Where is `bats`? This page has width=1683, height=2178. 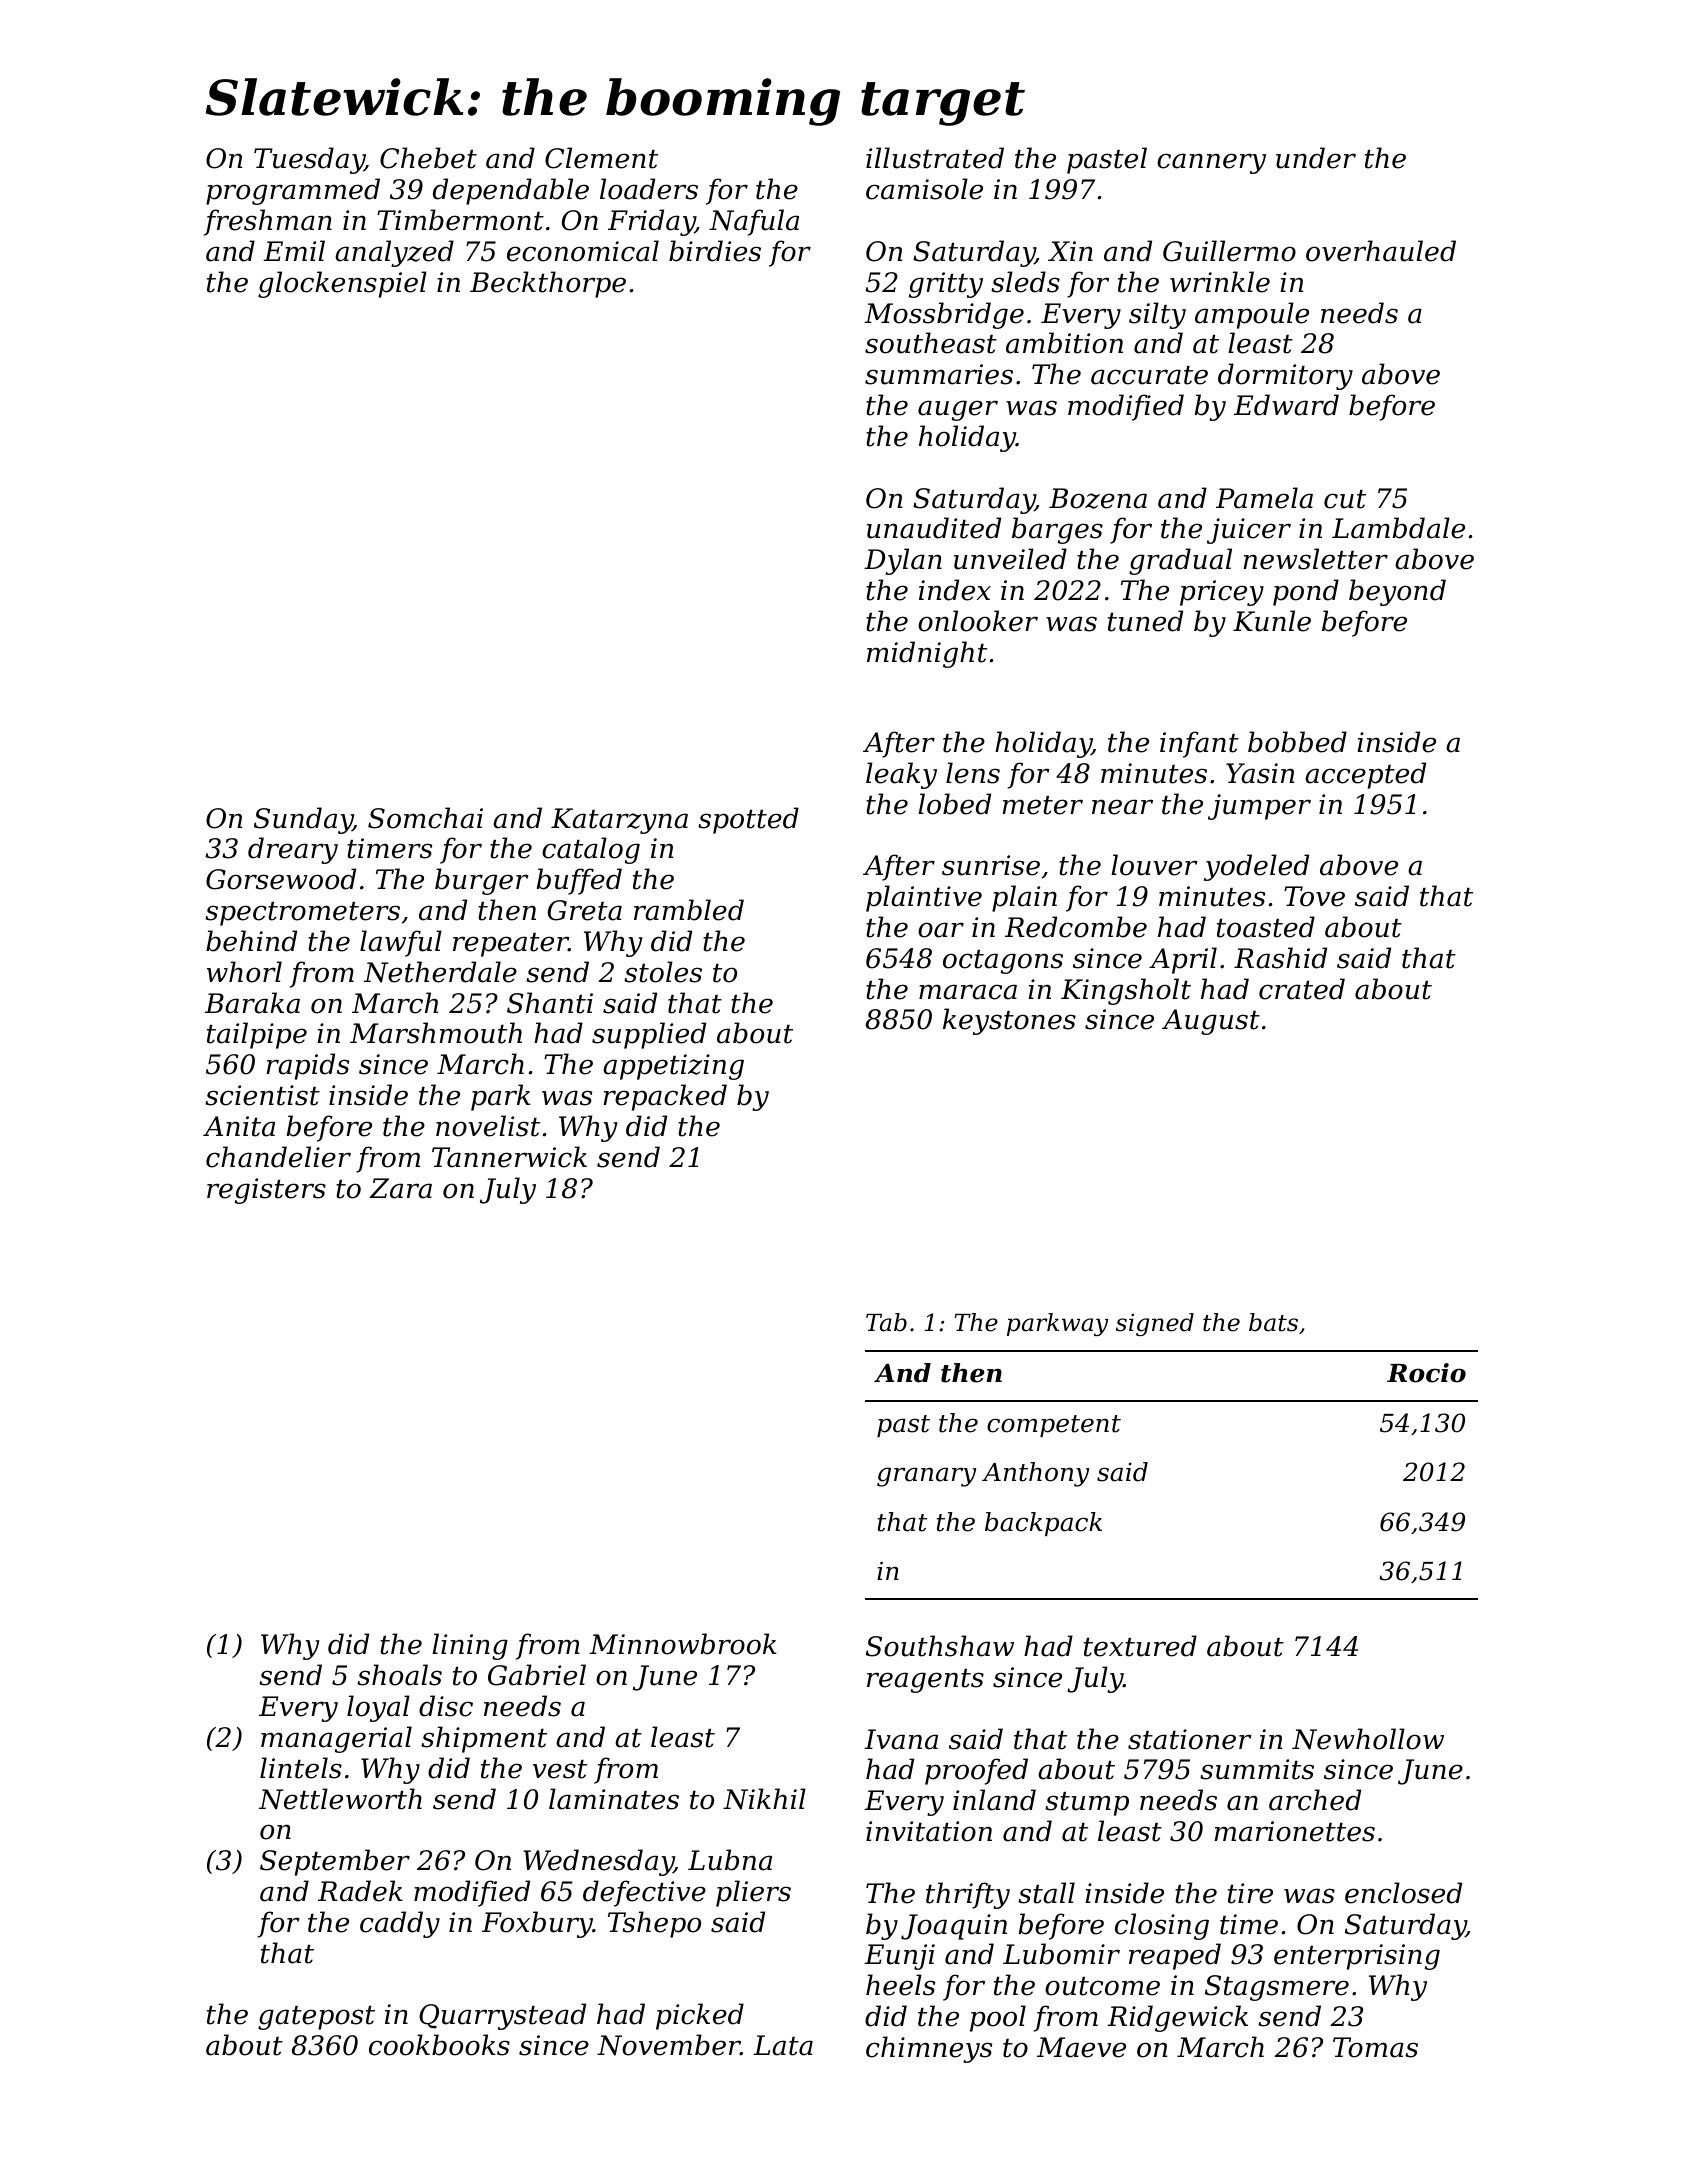 bats is located at coordinates (1273, 1322).
